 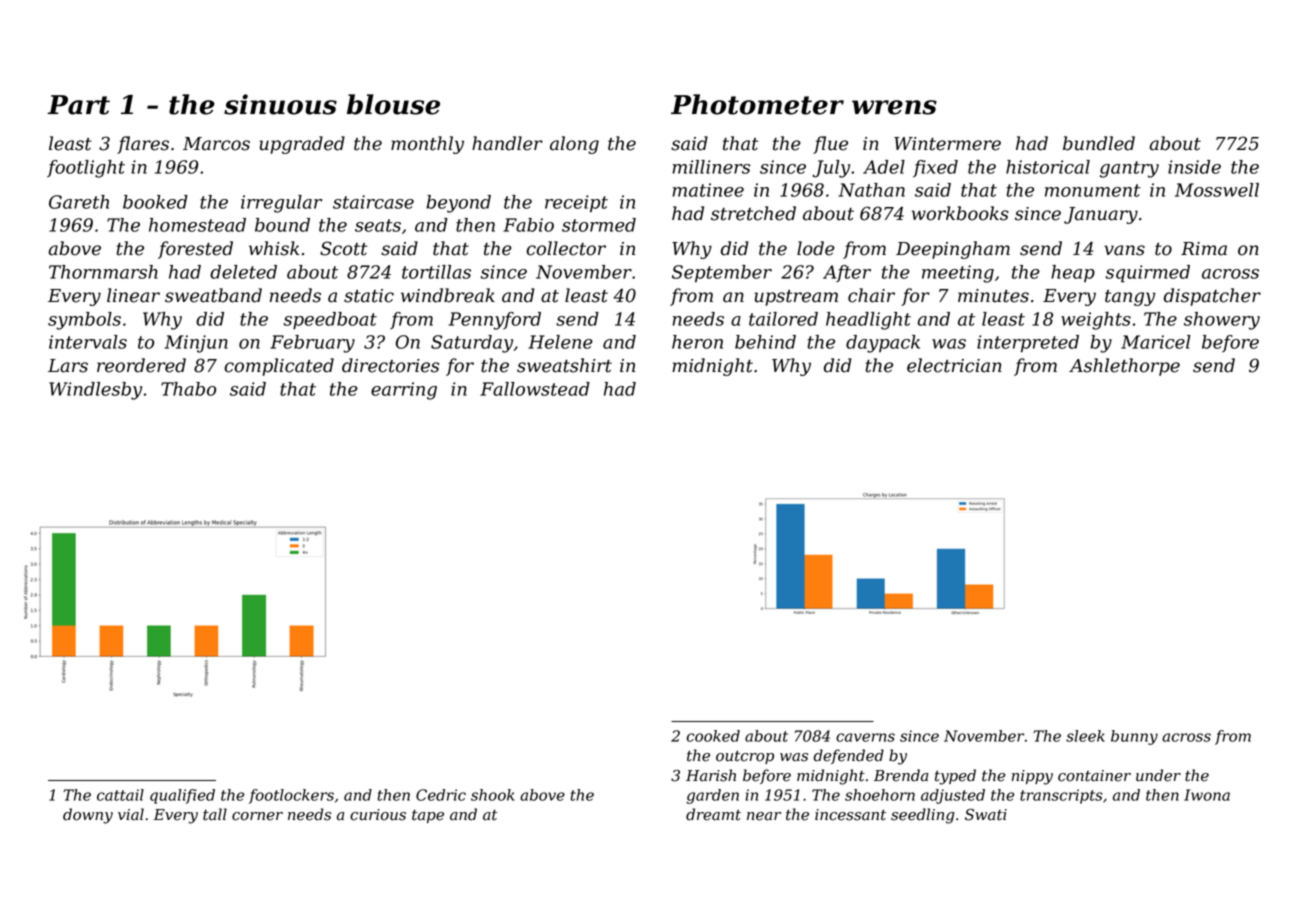 What do you see at coordinates (441, 795) in the document?
I see `Cedric` at bounding box center [441, 795].
